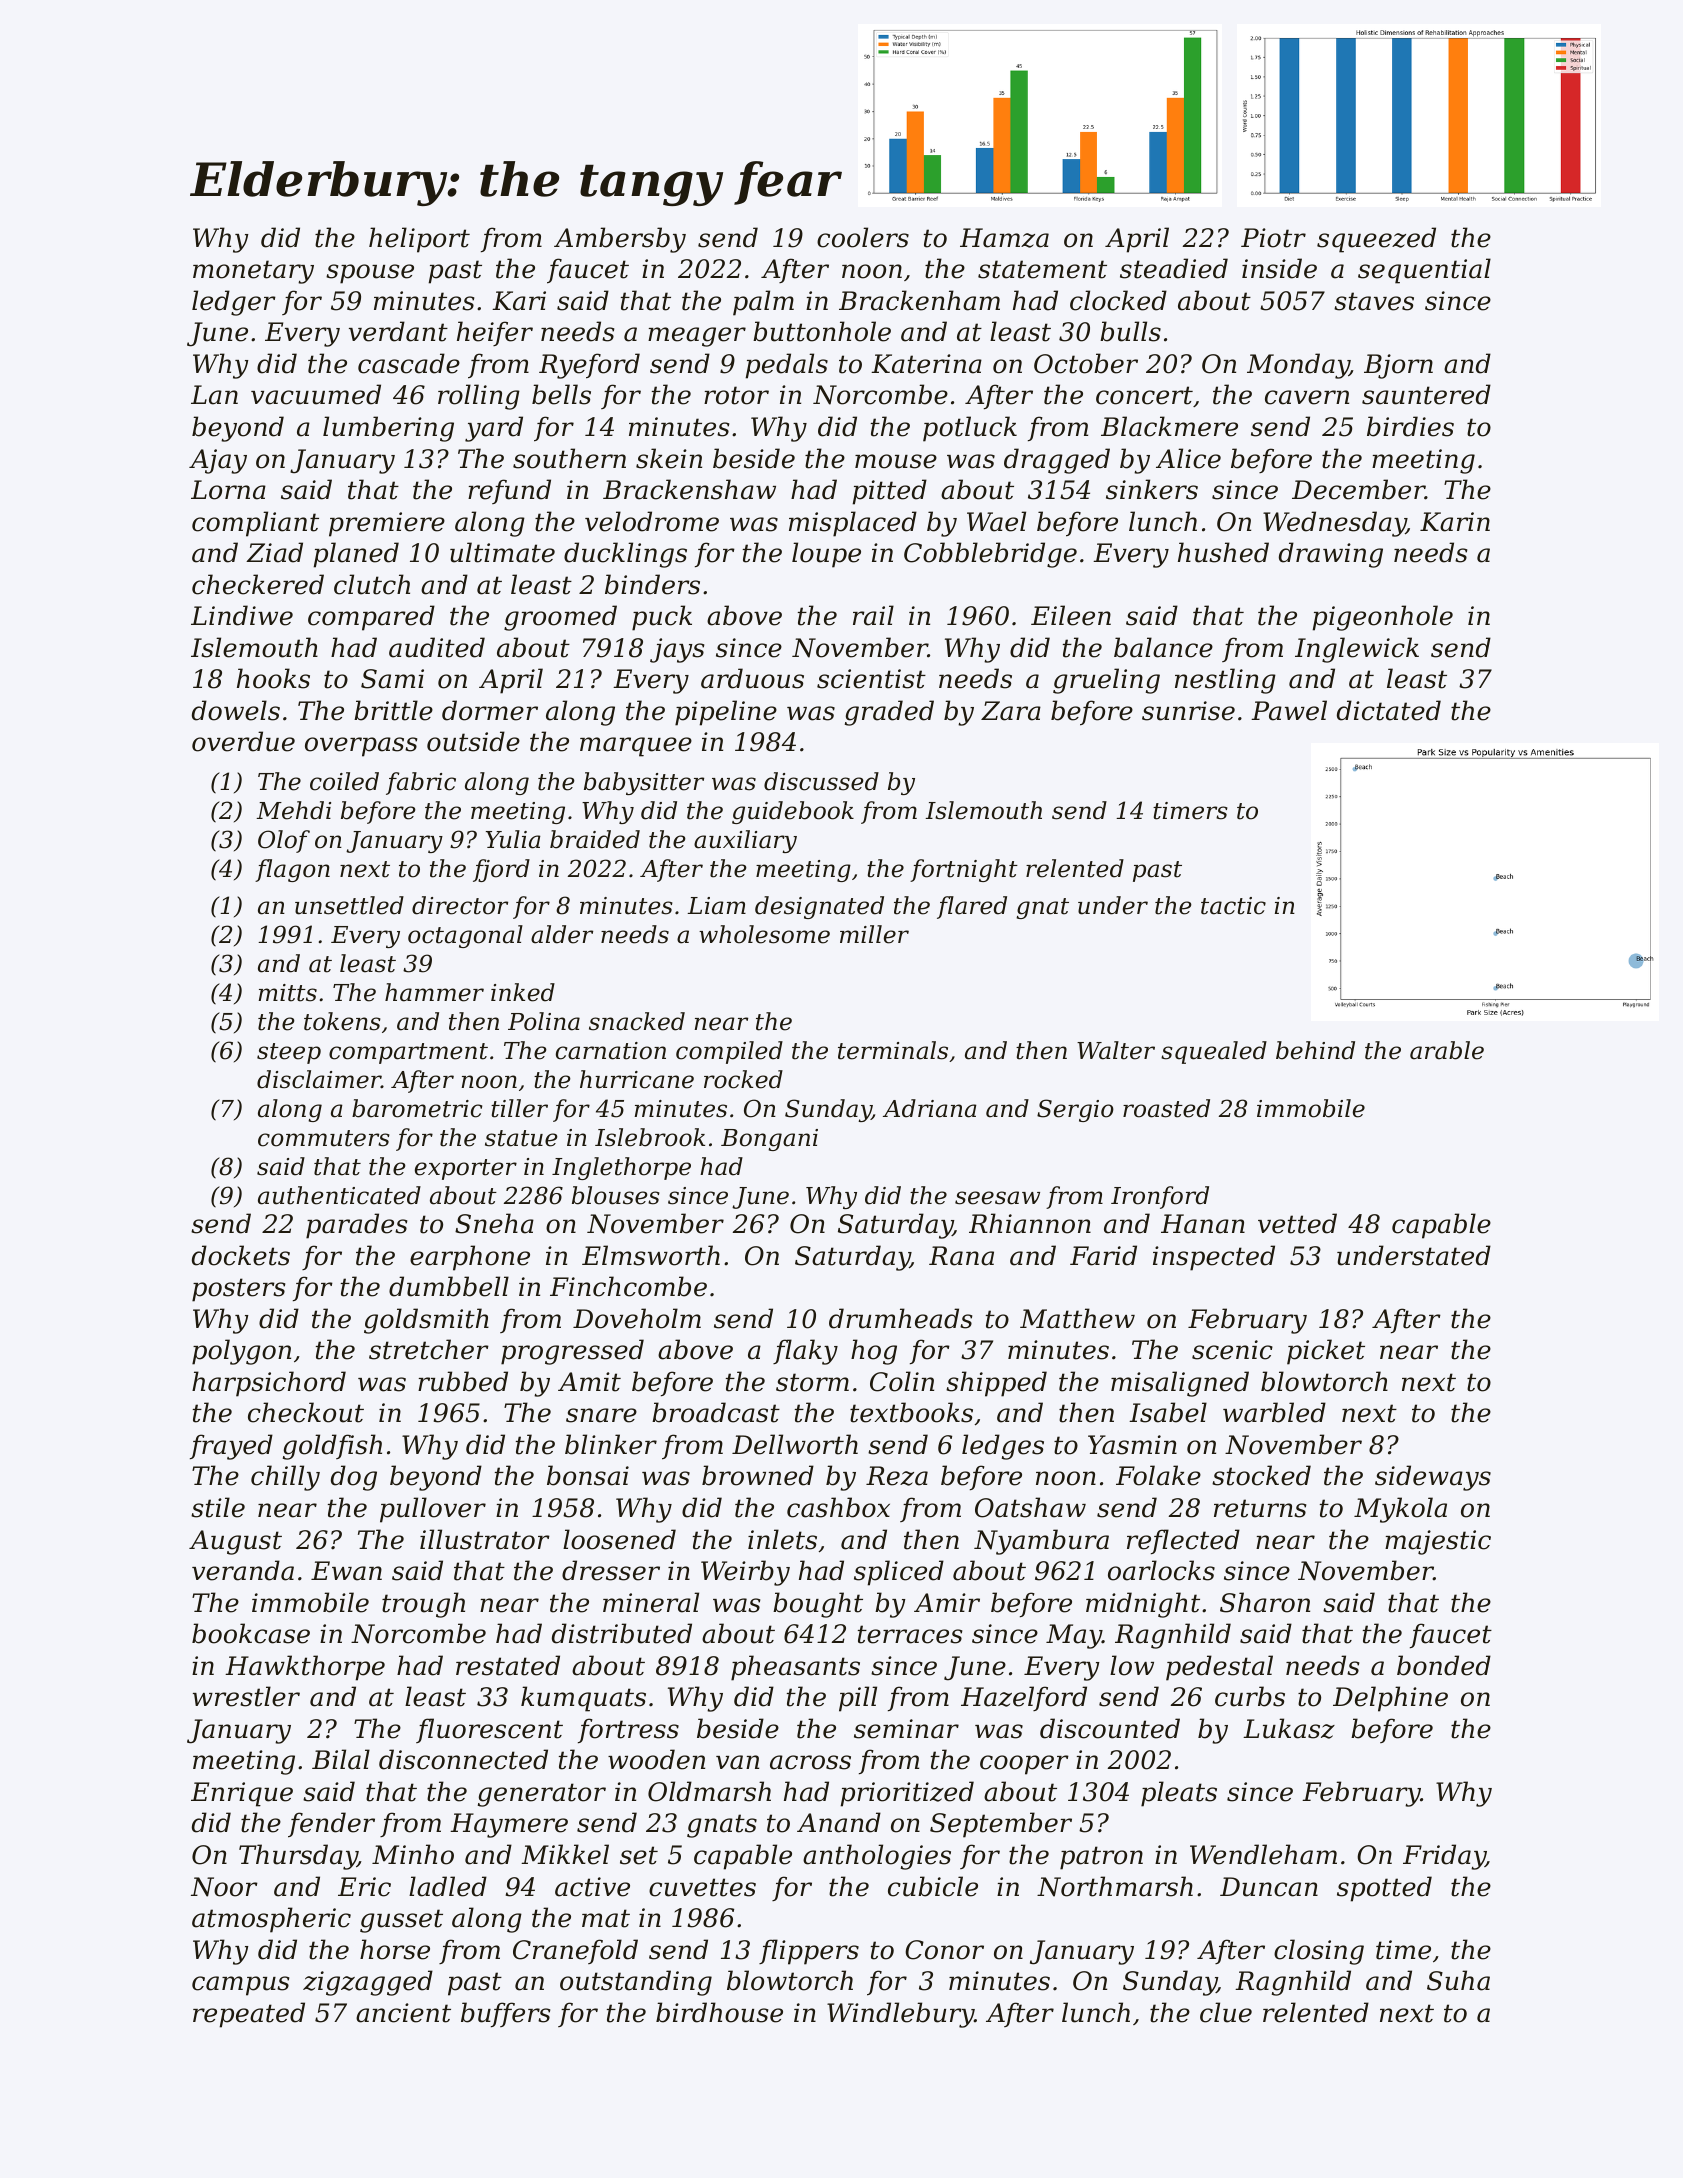  I want to click on sinkers, so click(1152, 489).
